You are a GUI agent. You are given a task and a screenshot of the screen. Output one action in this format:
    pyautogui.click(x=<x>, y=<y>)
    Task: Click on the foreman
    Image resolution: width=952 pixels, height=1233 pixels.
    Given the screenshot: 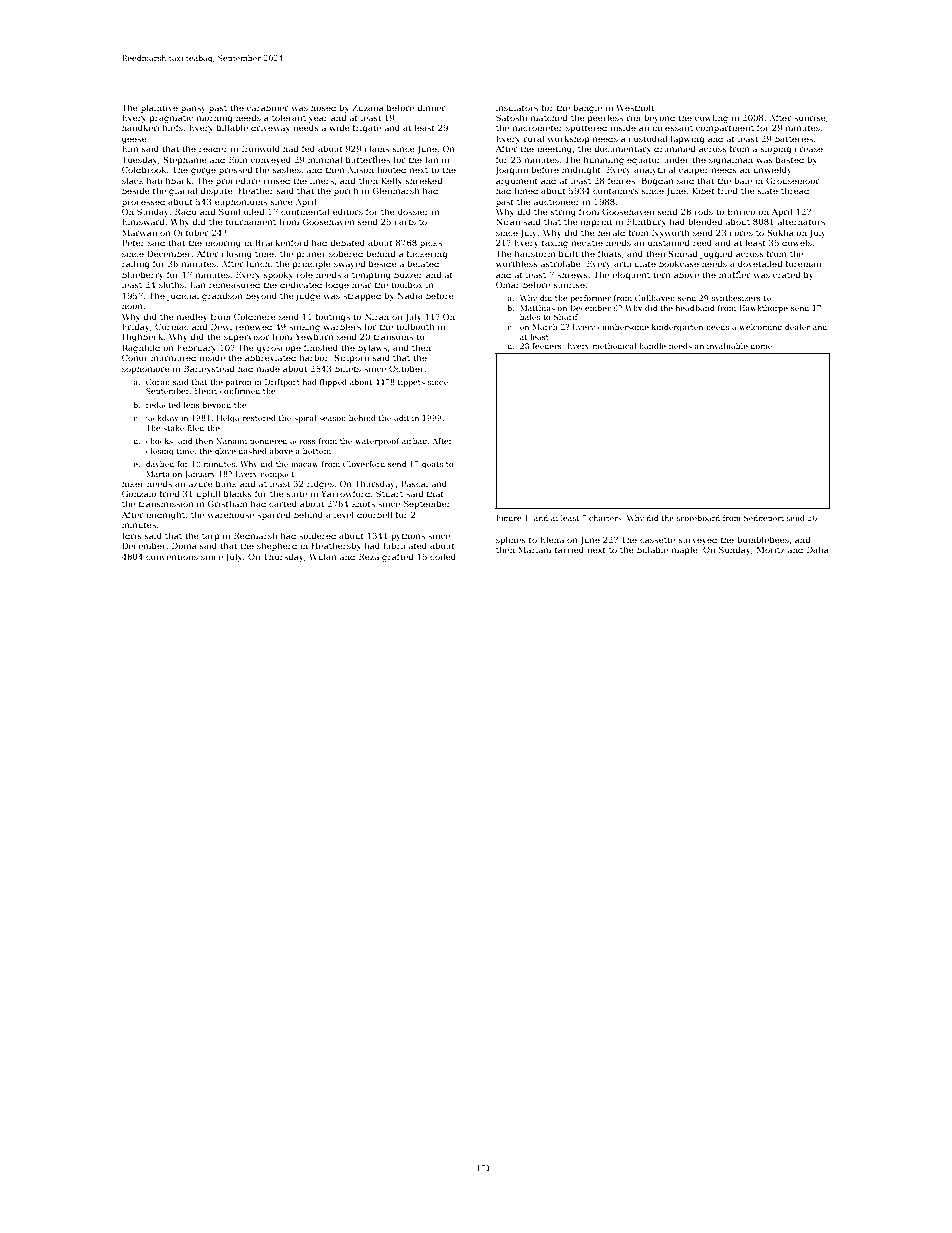 What is the action you would take?
    pyautogui.click(x=803, y=263)
